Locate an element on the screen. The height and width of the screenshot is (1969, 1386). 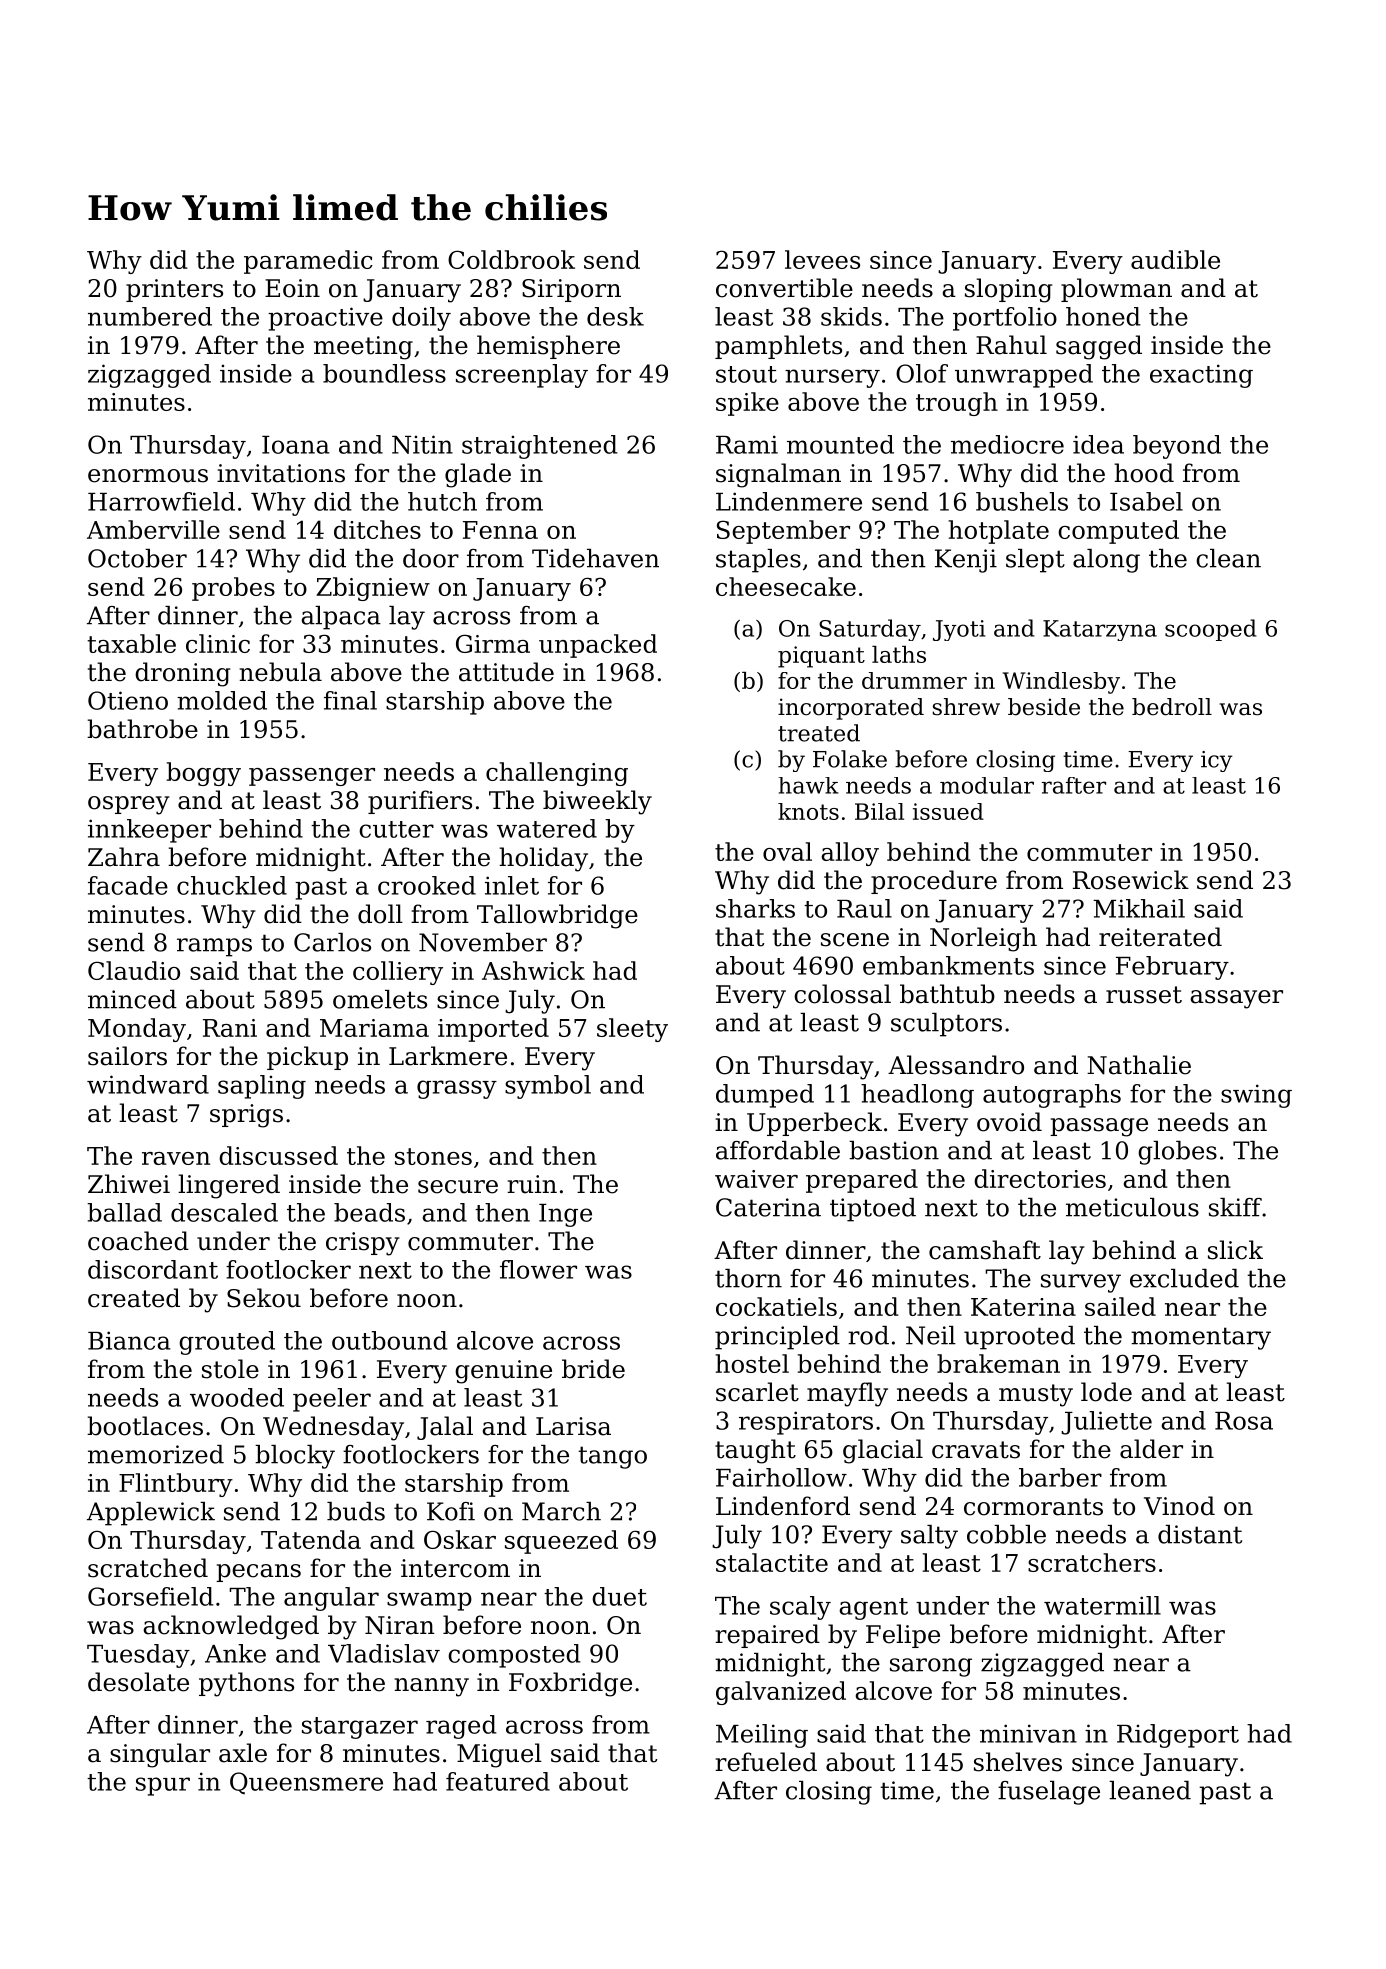
osprey is located at coordinates (129, 805).
